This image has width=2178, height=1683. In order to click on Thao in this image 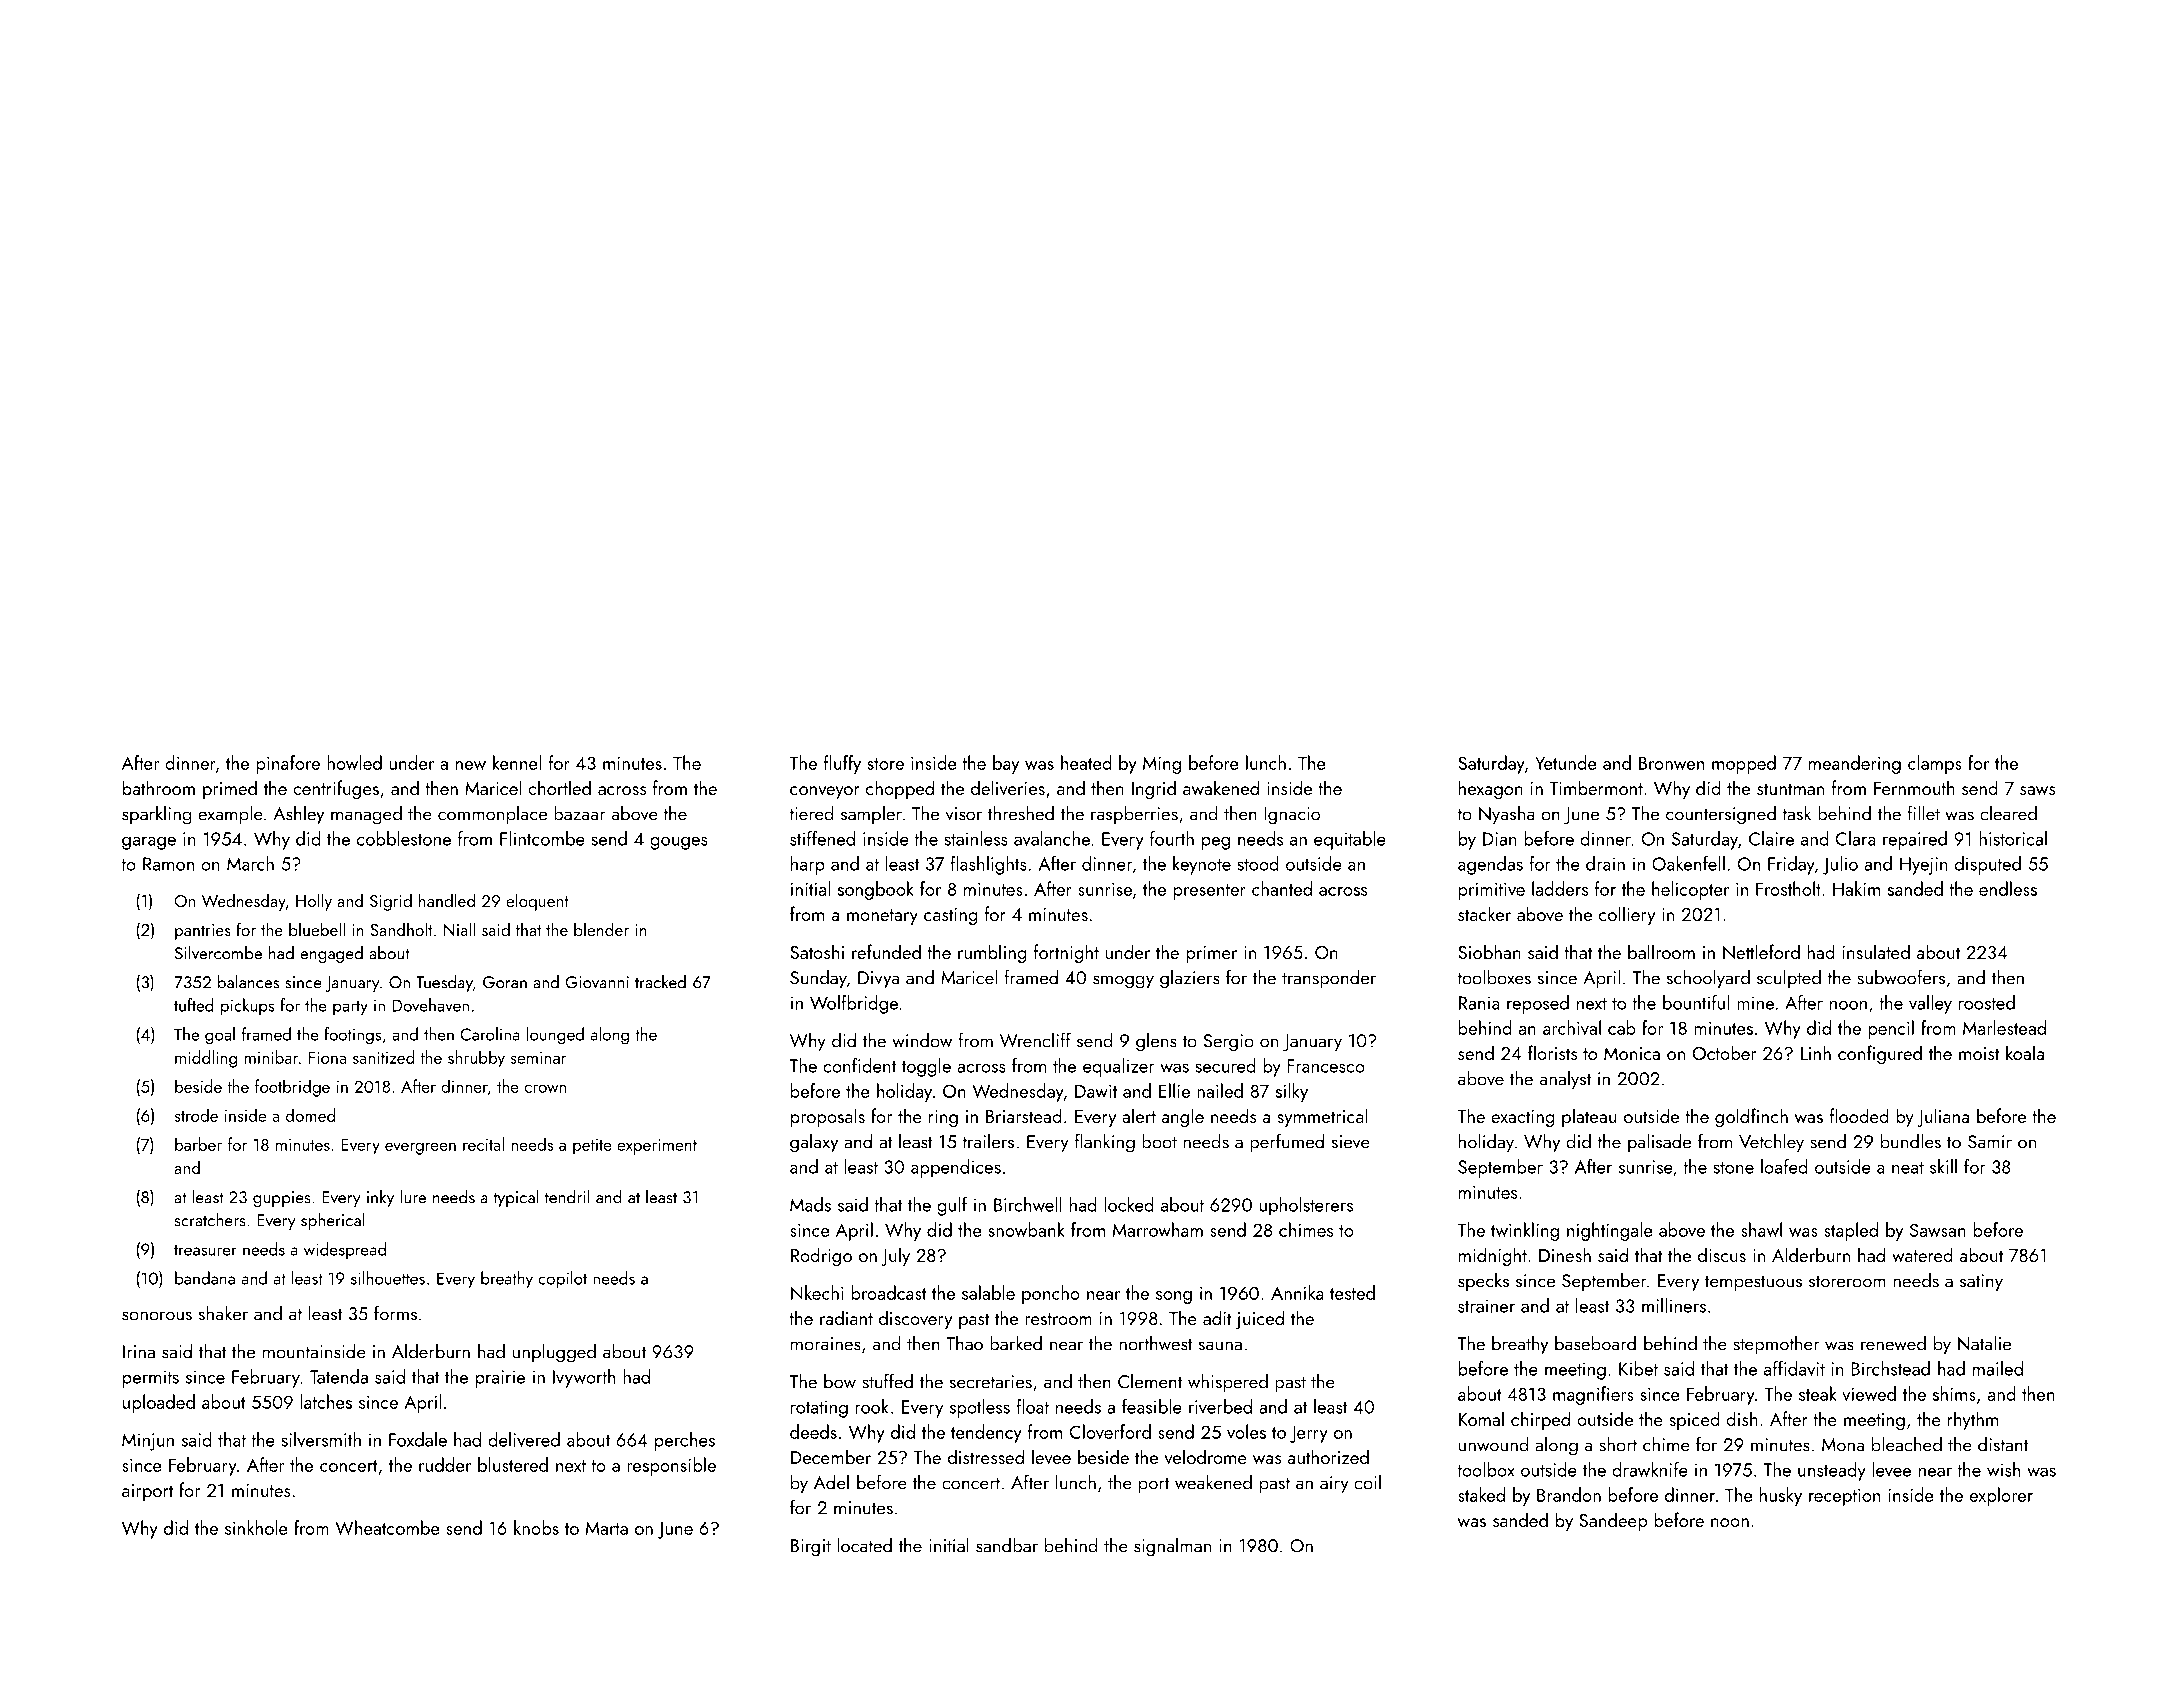, I will do `click(964, 1343)`.
